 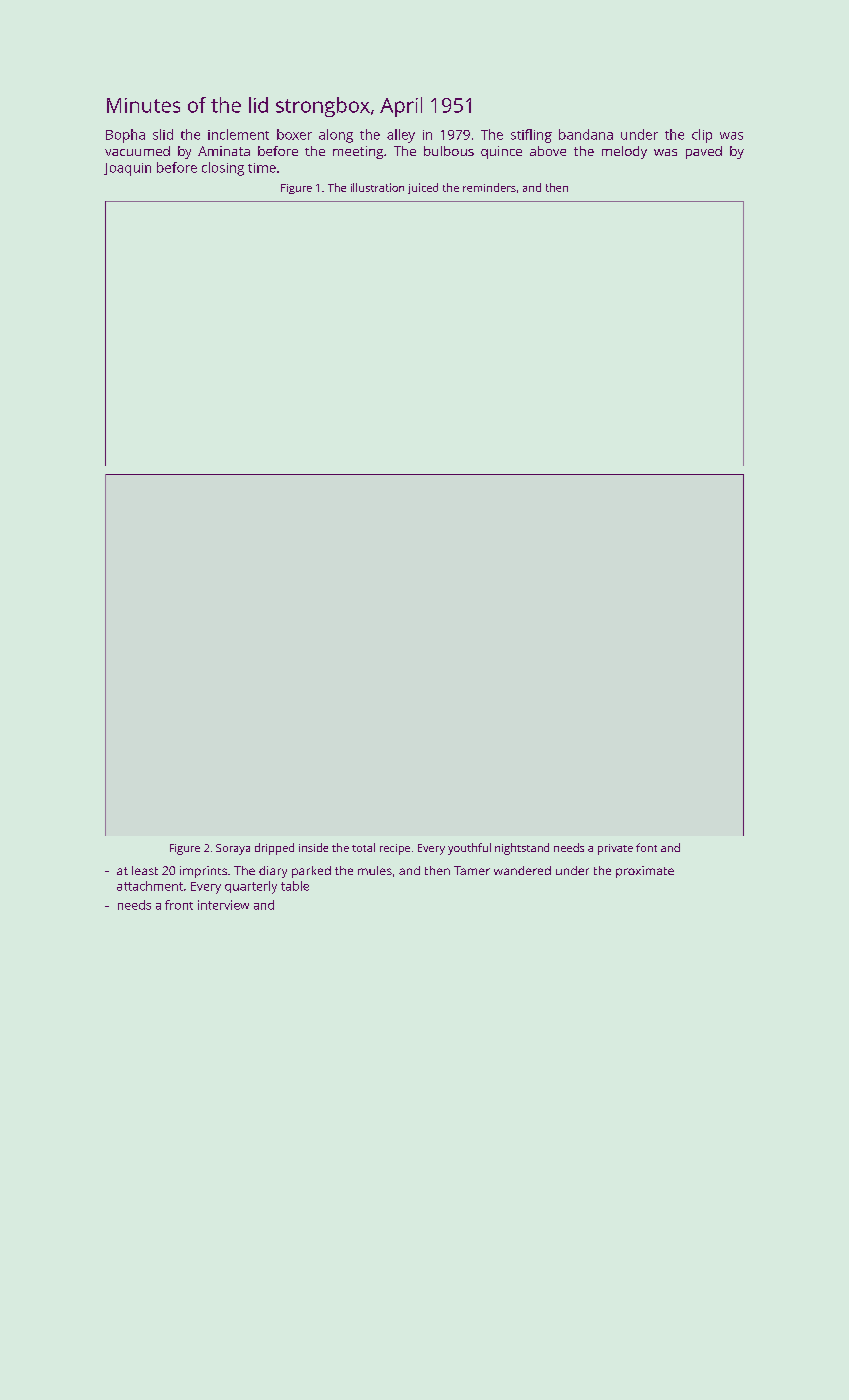 What do you see at coordinates (469, 849) in the screenshot?
I see `youthful` at bounding box center [469, 849].
